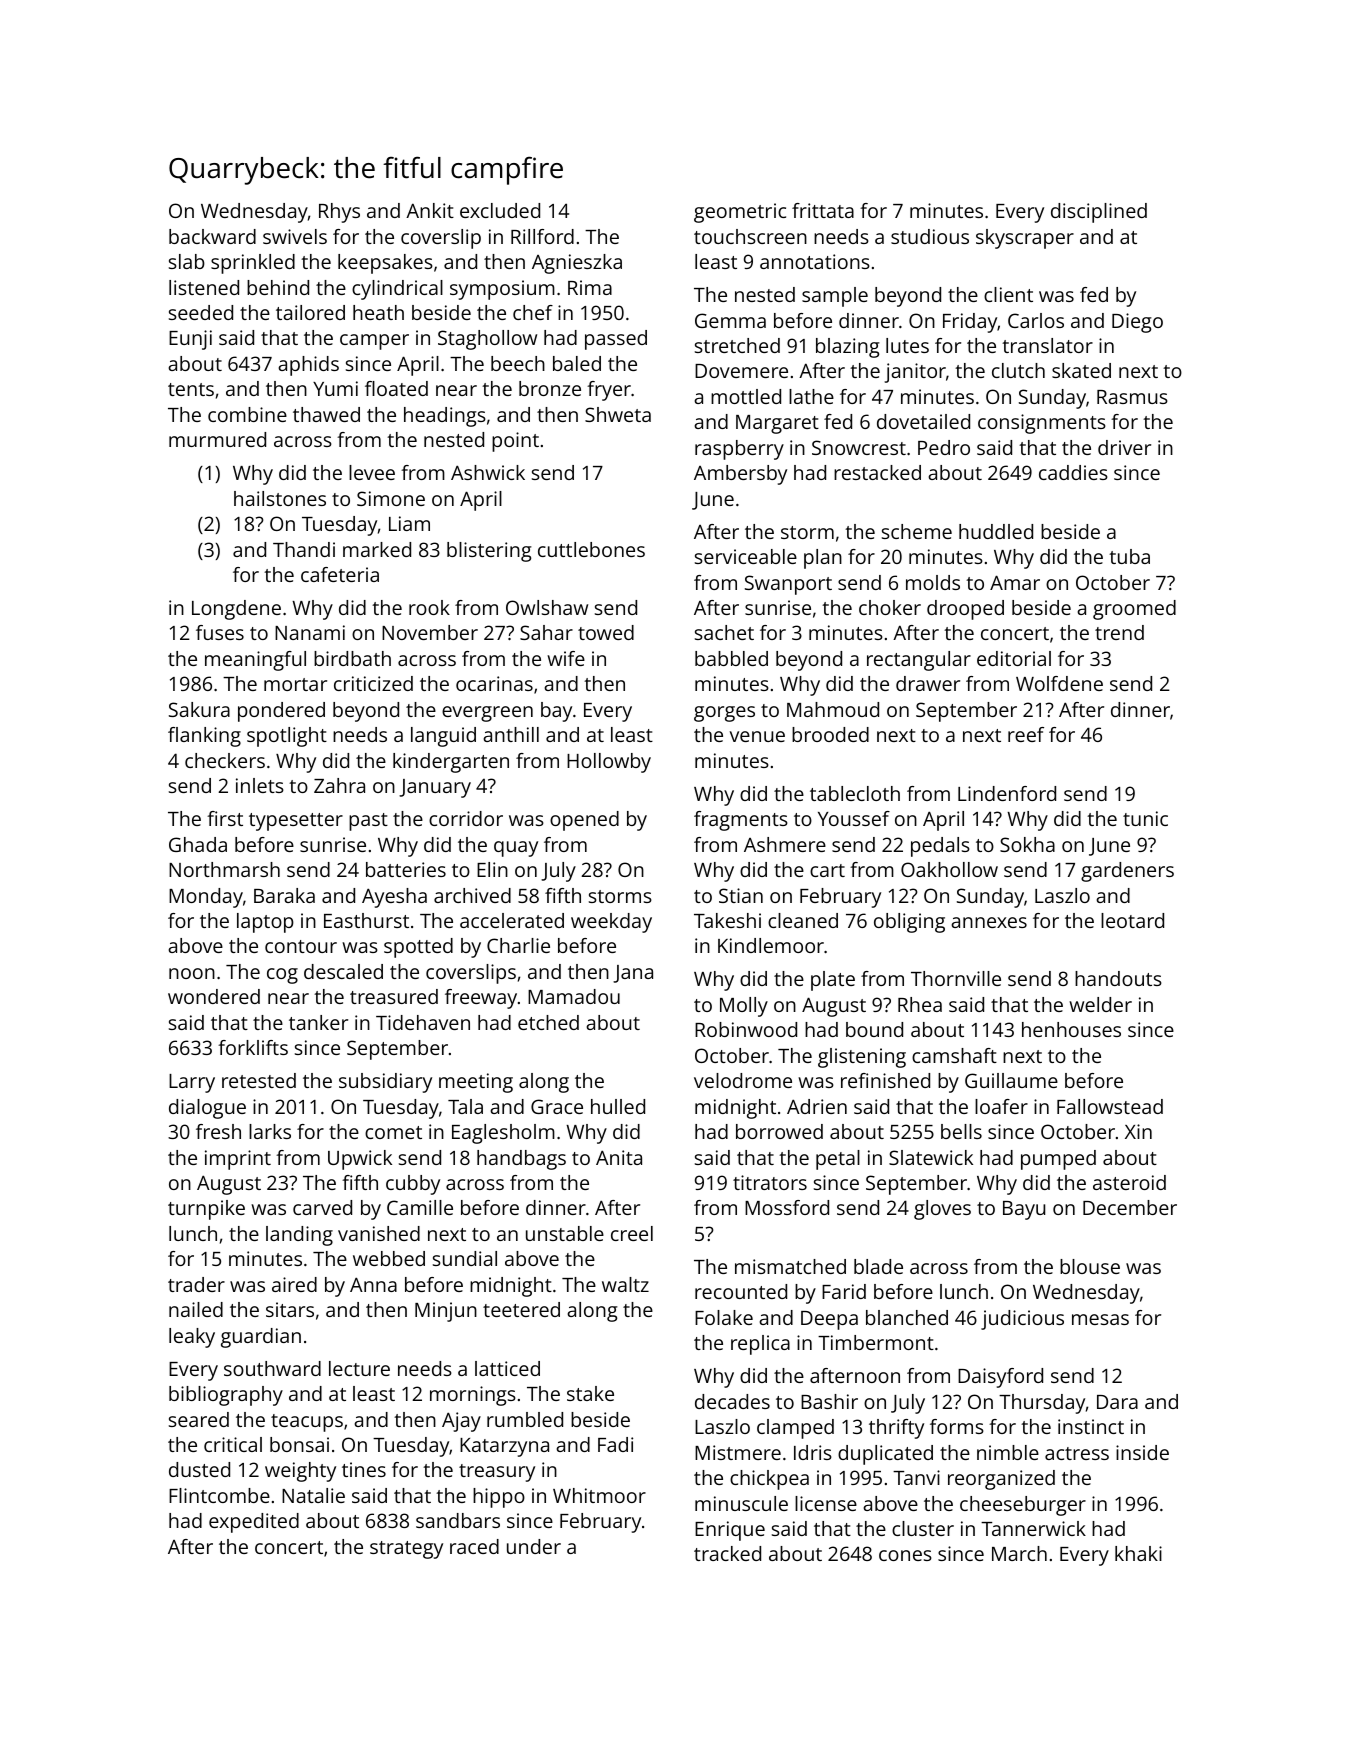 This document has width=1351, height=1749. Describe the element at coordinates (430, 210) in the document. I see `Ankit` at that location.
